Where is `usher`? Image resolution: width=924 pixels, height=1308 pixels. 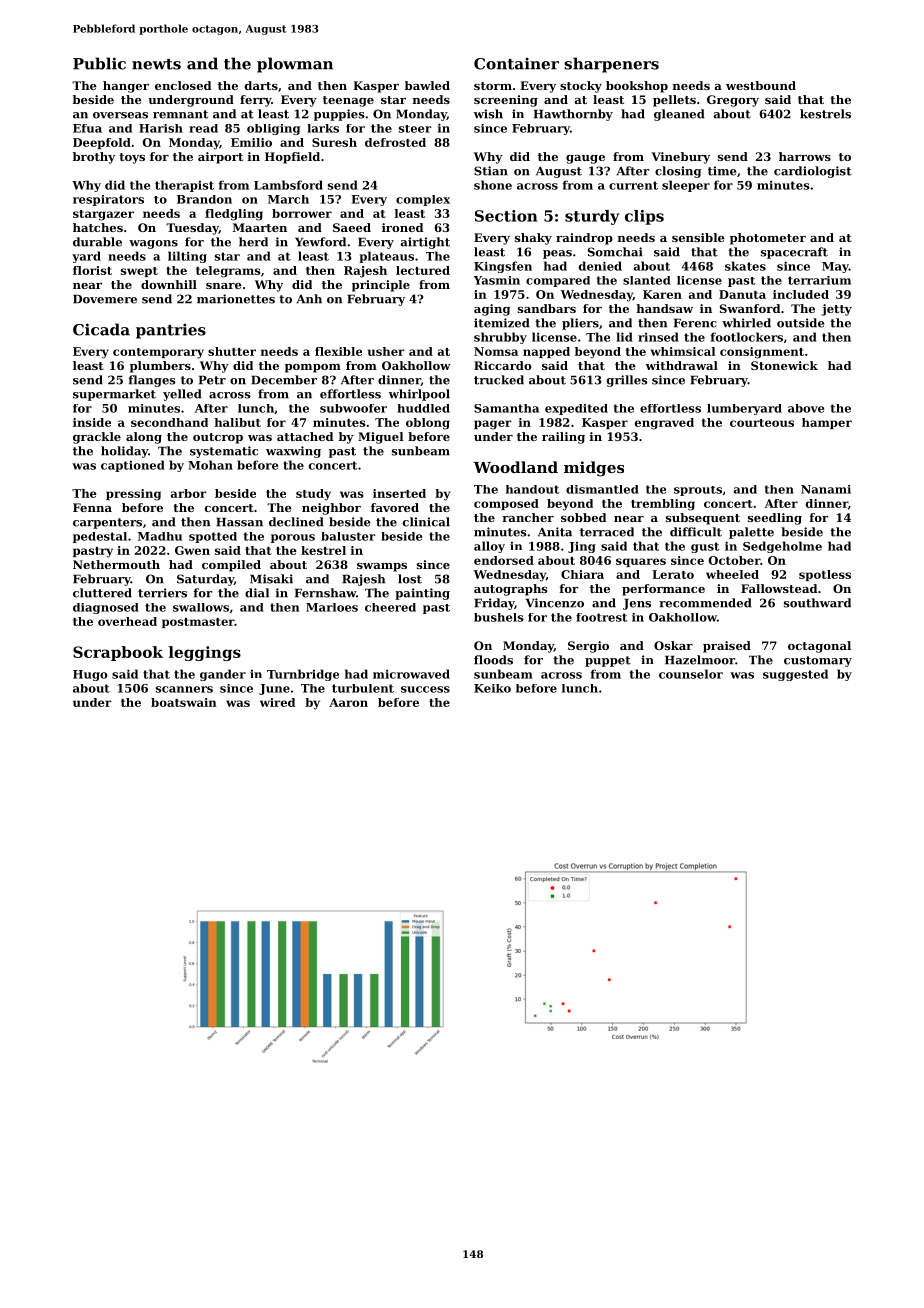
usher is located at coordinates (386, 351).
